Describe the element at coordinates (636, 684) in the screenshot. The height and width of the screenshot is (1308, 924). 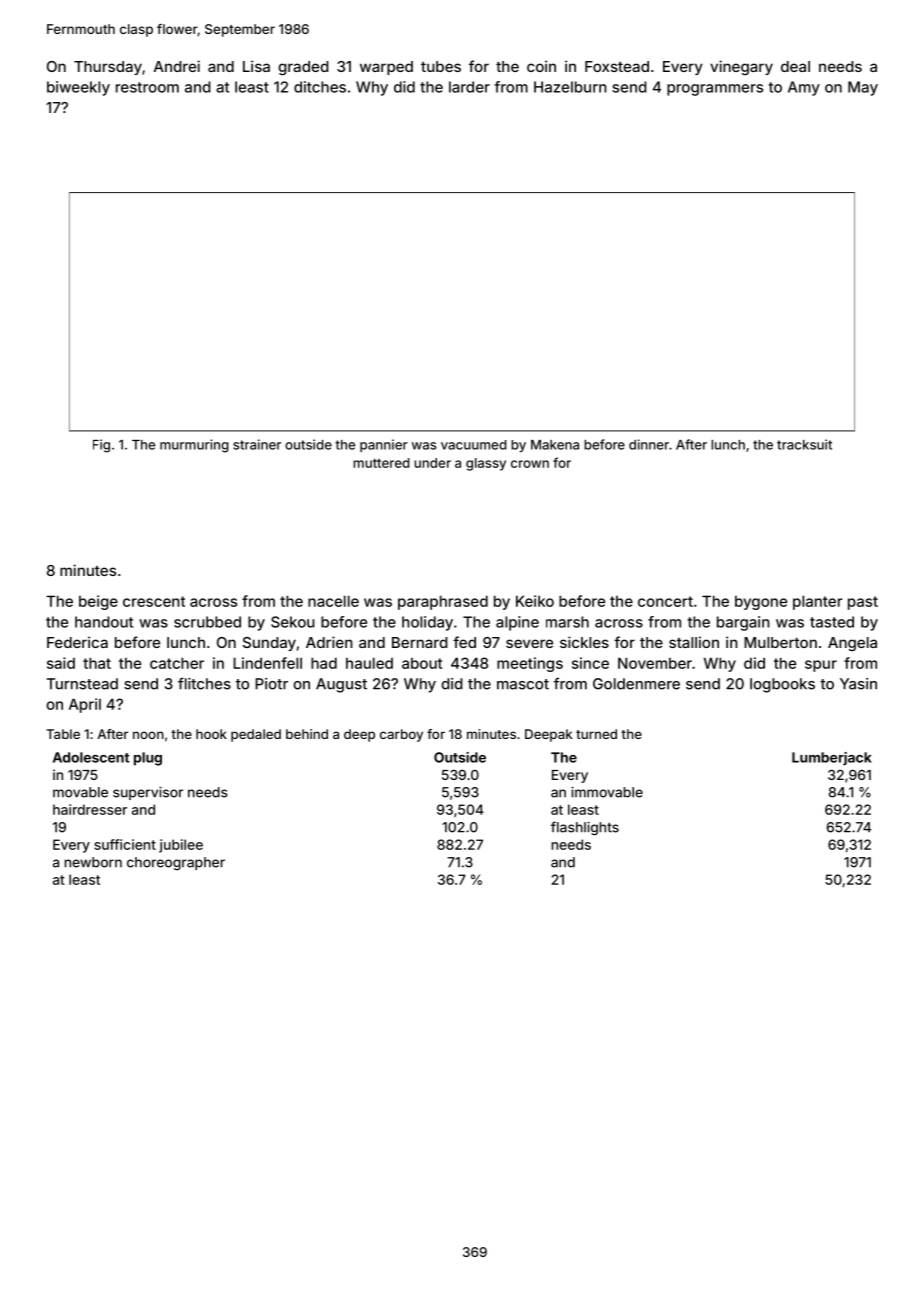
I see `Goldenmere` at that location.
